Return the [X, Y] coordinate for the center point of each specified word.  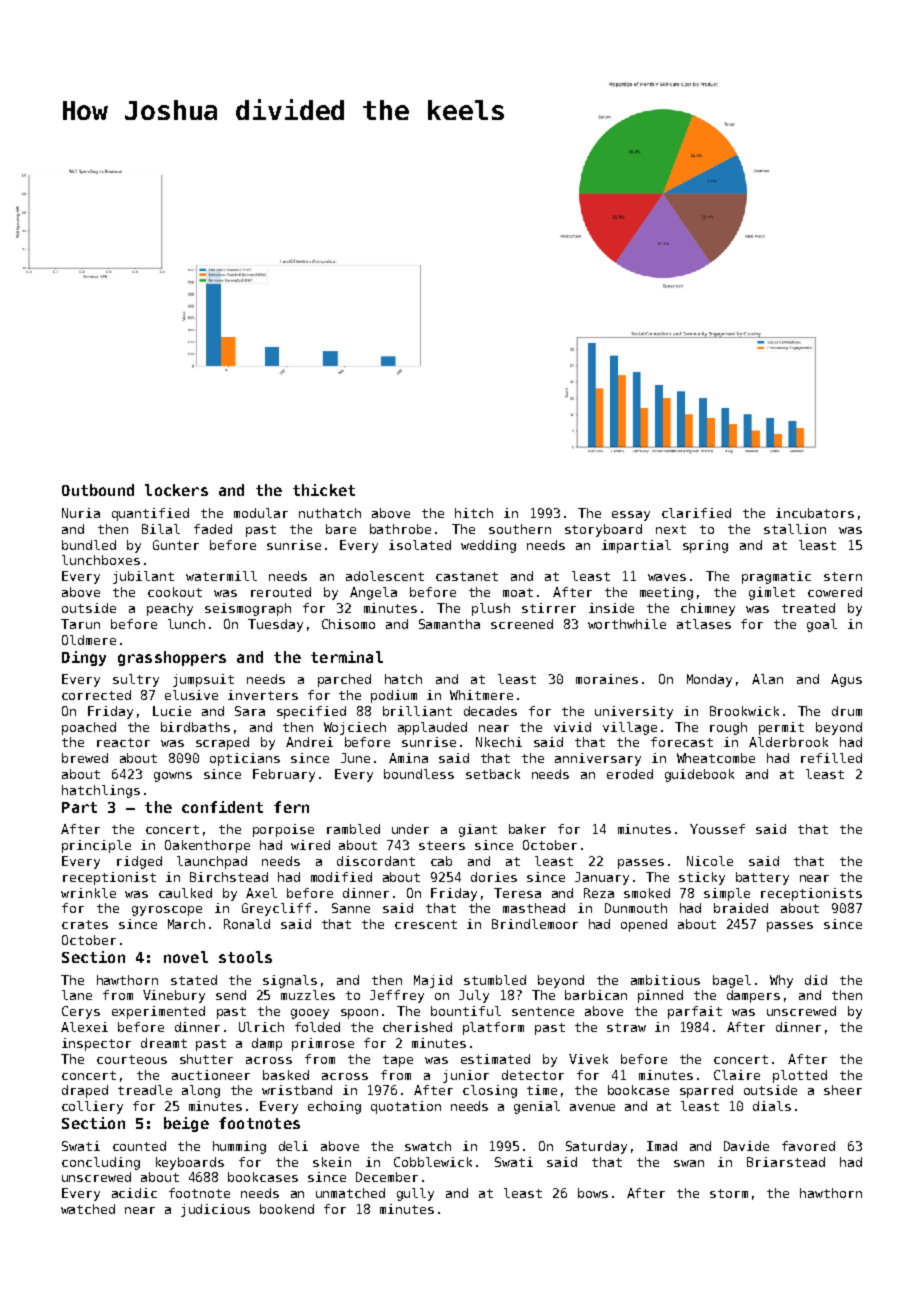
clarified [696, 513]
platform [493, 1028]
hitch [474, 513]
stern [843, 576]
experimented [158, 1012]
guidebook [699, 775]
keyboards [190, 1163]
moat [518, 592]
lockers [176, 490]
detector [533, 1075]
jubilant [143, 577]
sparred [706, 1091]
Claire [737, 1075]
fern [291, 807]
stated [194, 980]
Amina [408, 758]
